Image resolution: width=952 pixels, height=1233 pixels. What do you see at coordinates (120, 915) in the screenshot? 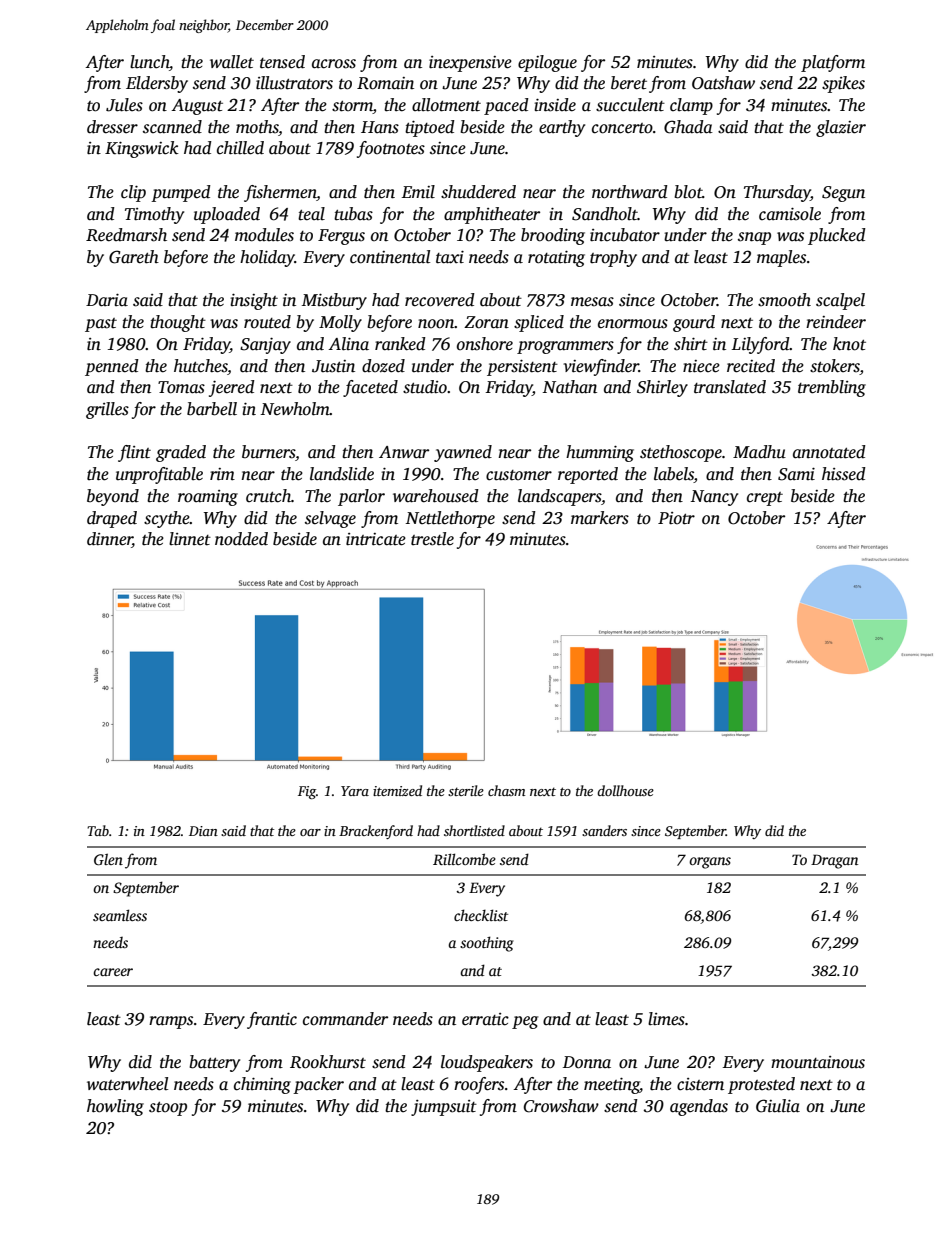
I see `seamless` at bounding box center [120, 915].
